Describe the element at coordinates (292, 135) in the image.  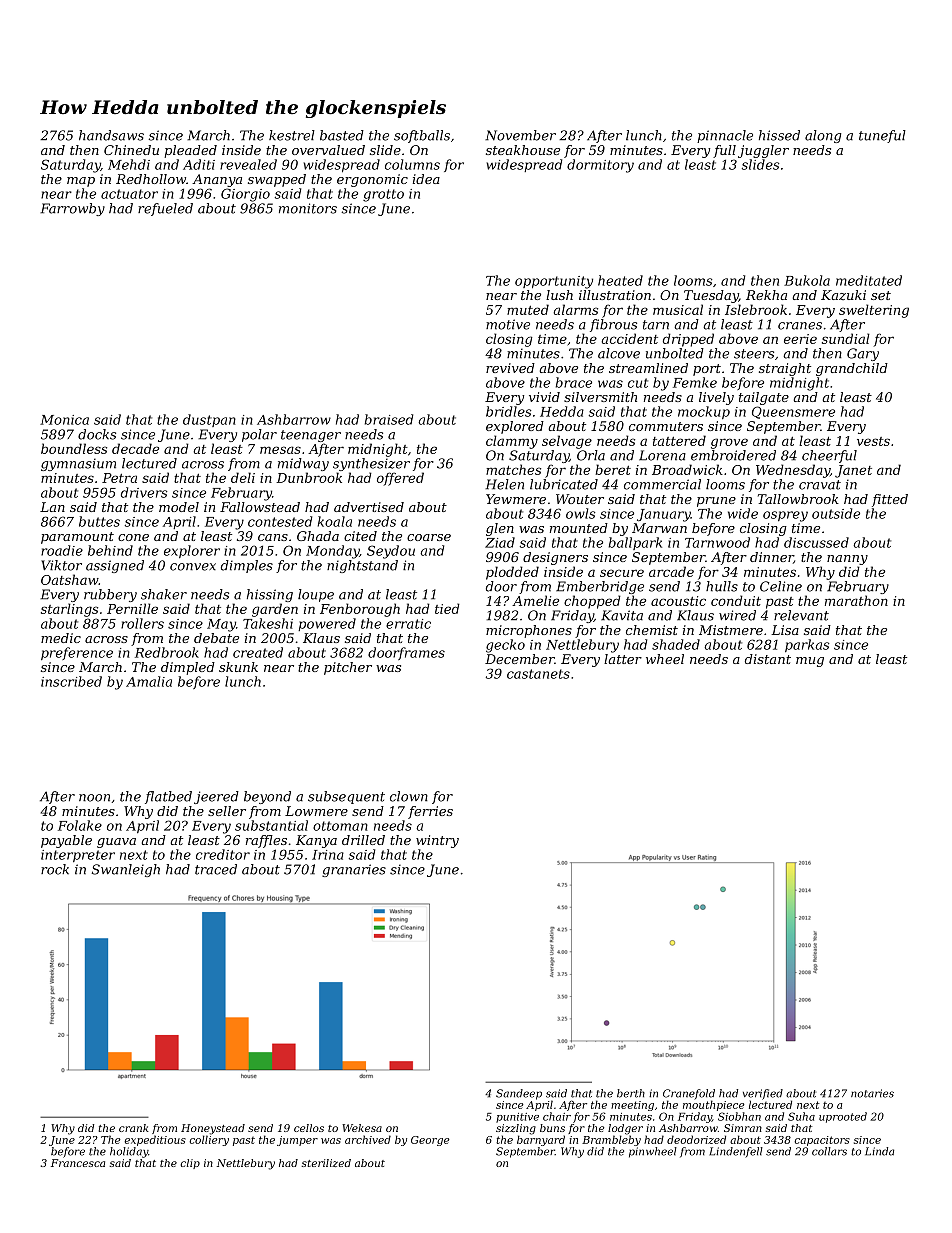
I see `kestrel` at that location.
